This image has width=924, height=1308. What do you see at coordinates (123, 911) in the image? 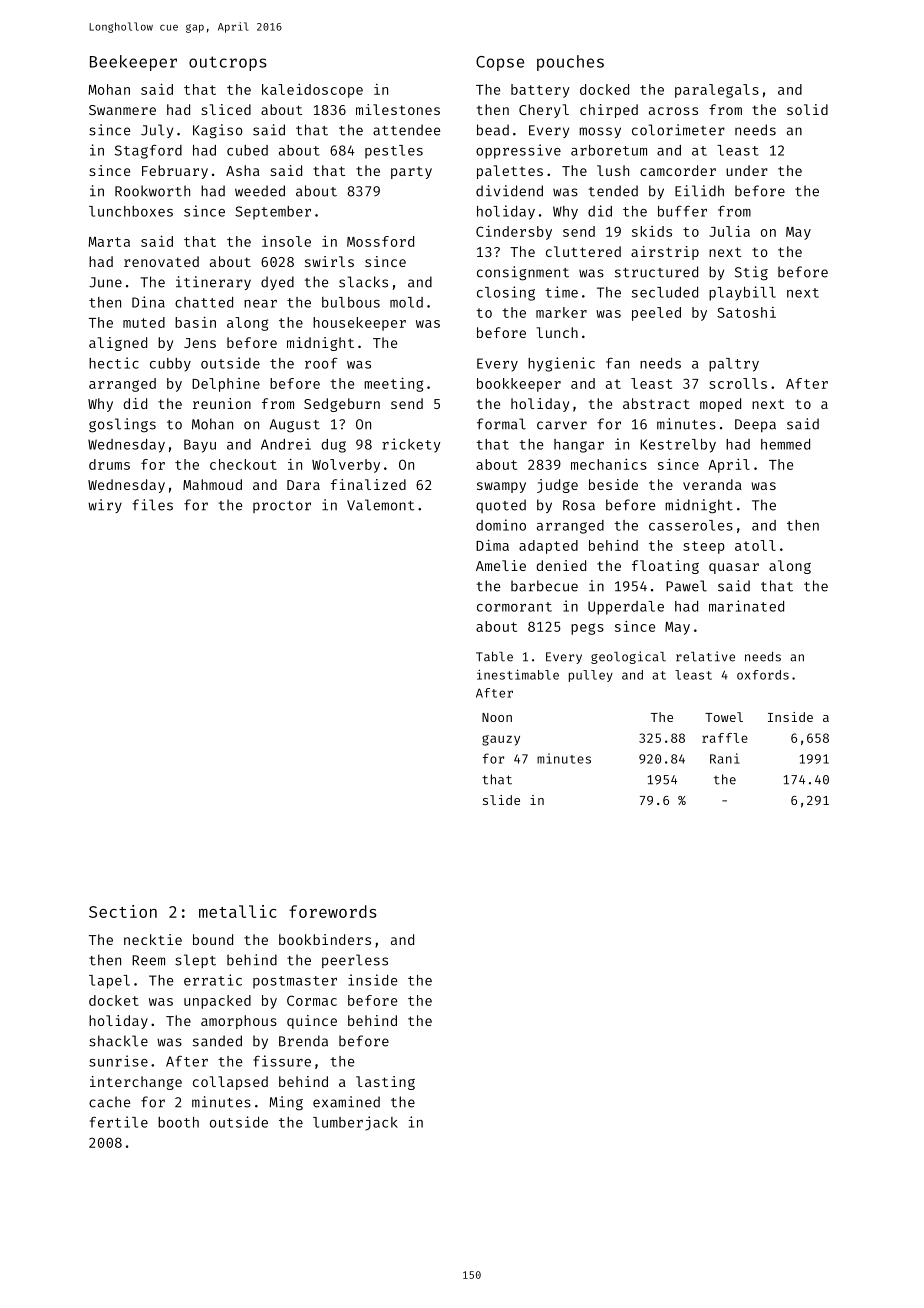
I see `Section` at bounding box center [123, 911].
